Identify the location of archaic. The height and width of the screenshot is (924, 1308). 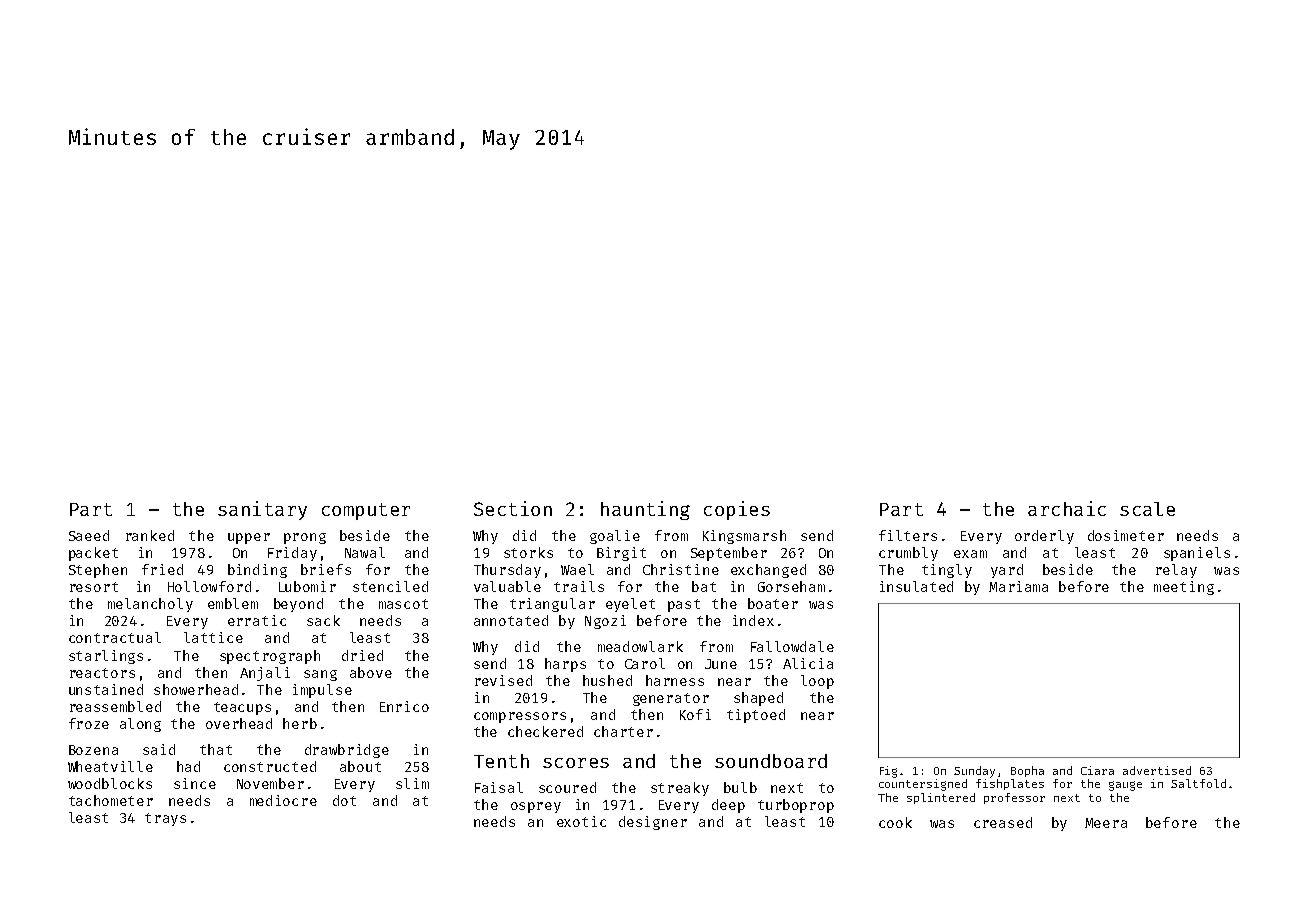
(1067, 508).
